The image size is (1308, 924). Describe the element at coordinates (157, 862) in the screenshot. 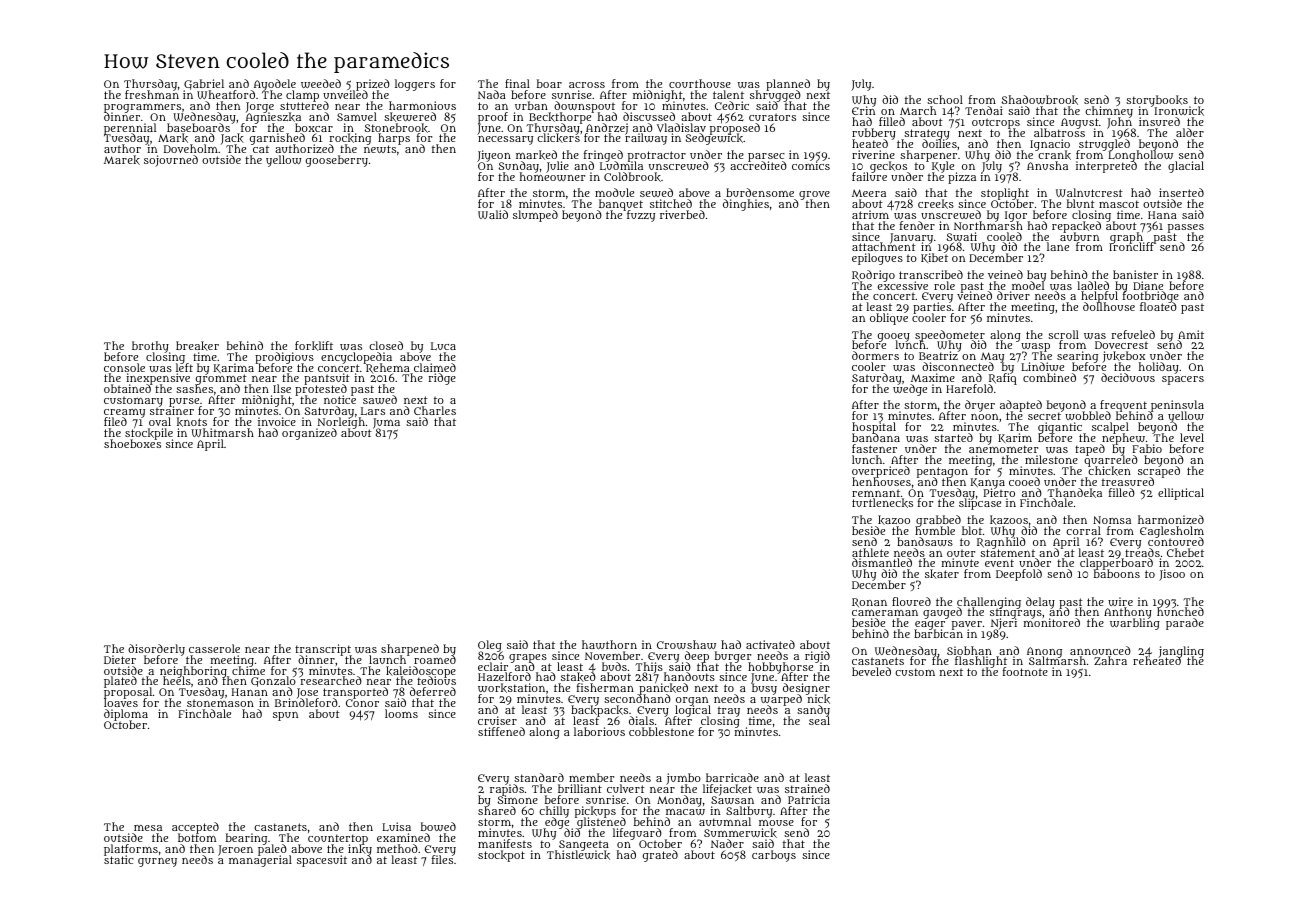

I see `gurney` at that location.
